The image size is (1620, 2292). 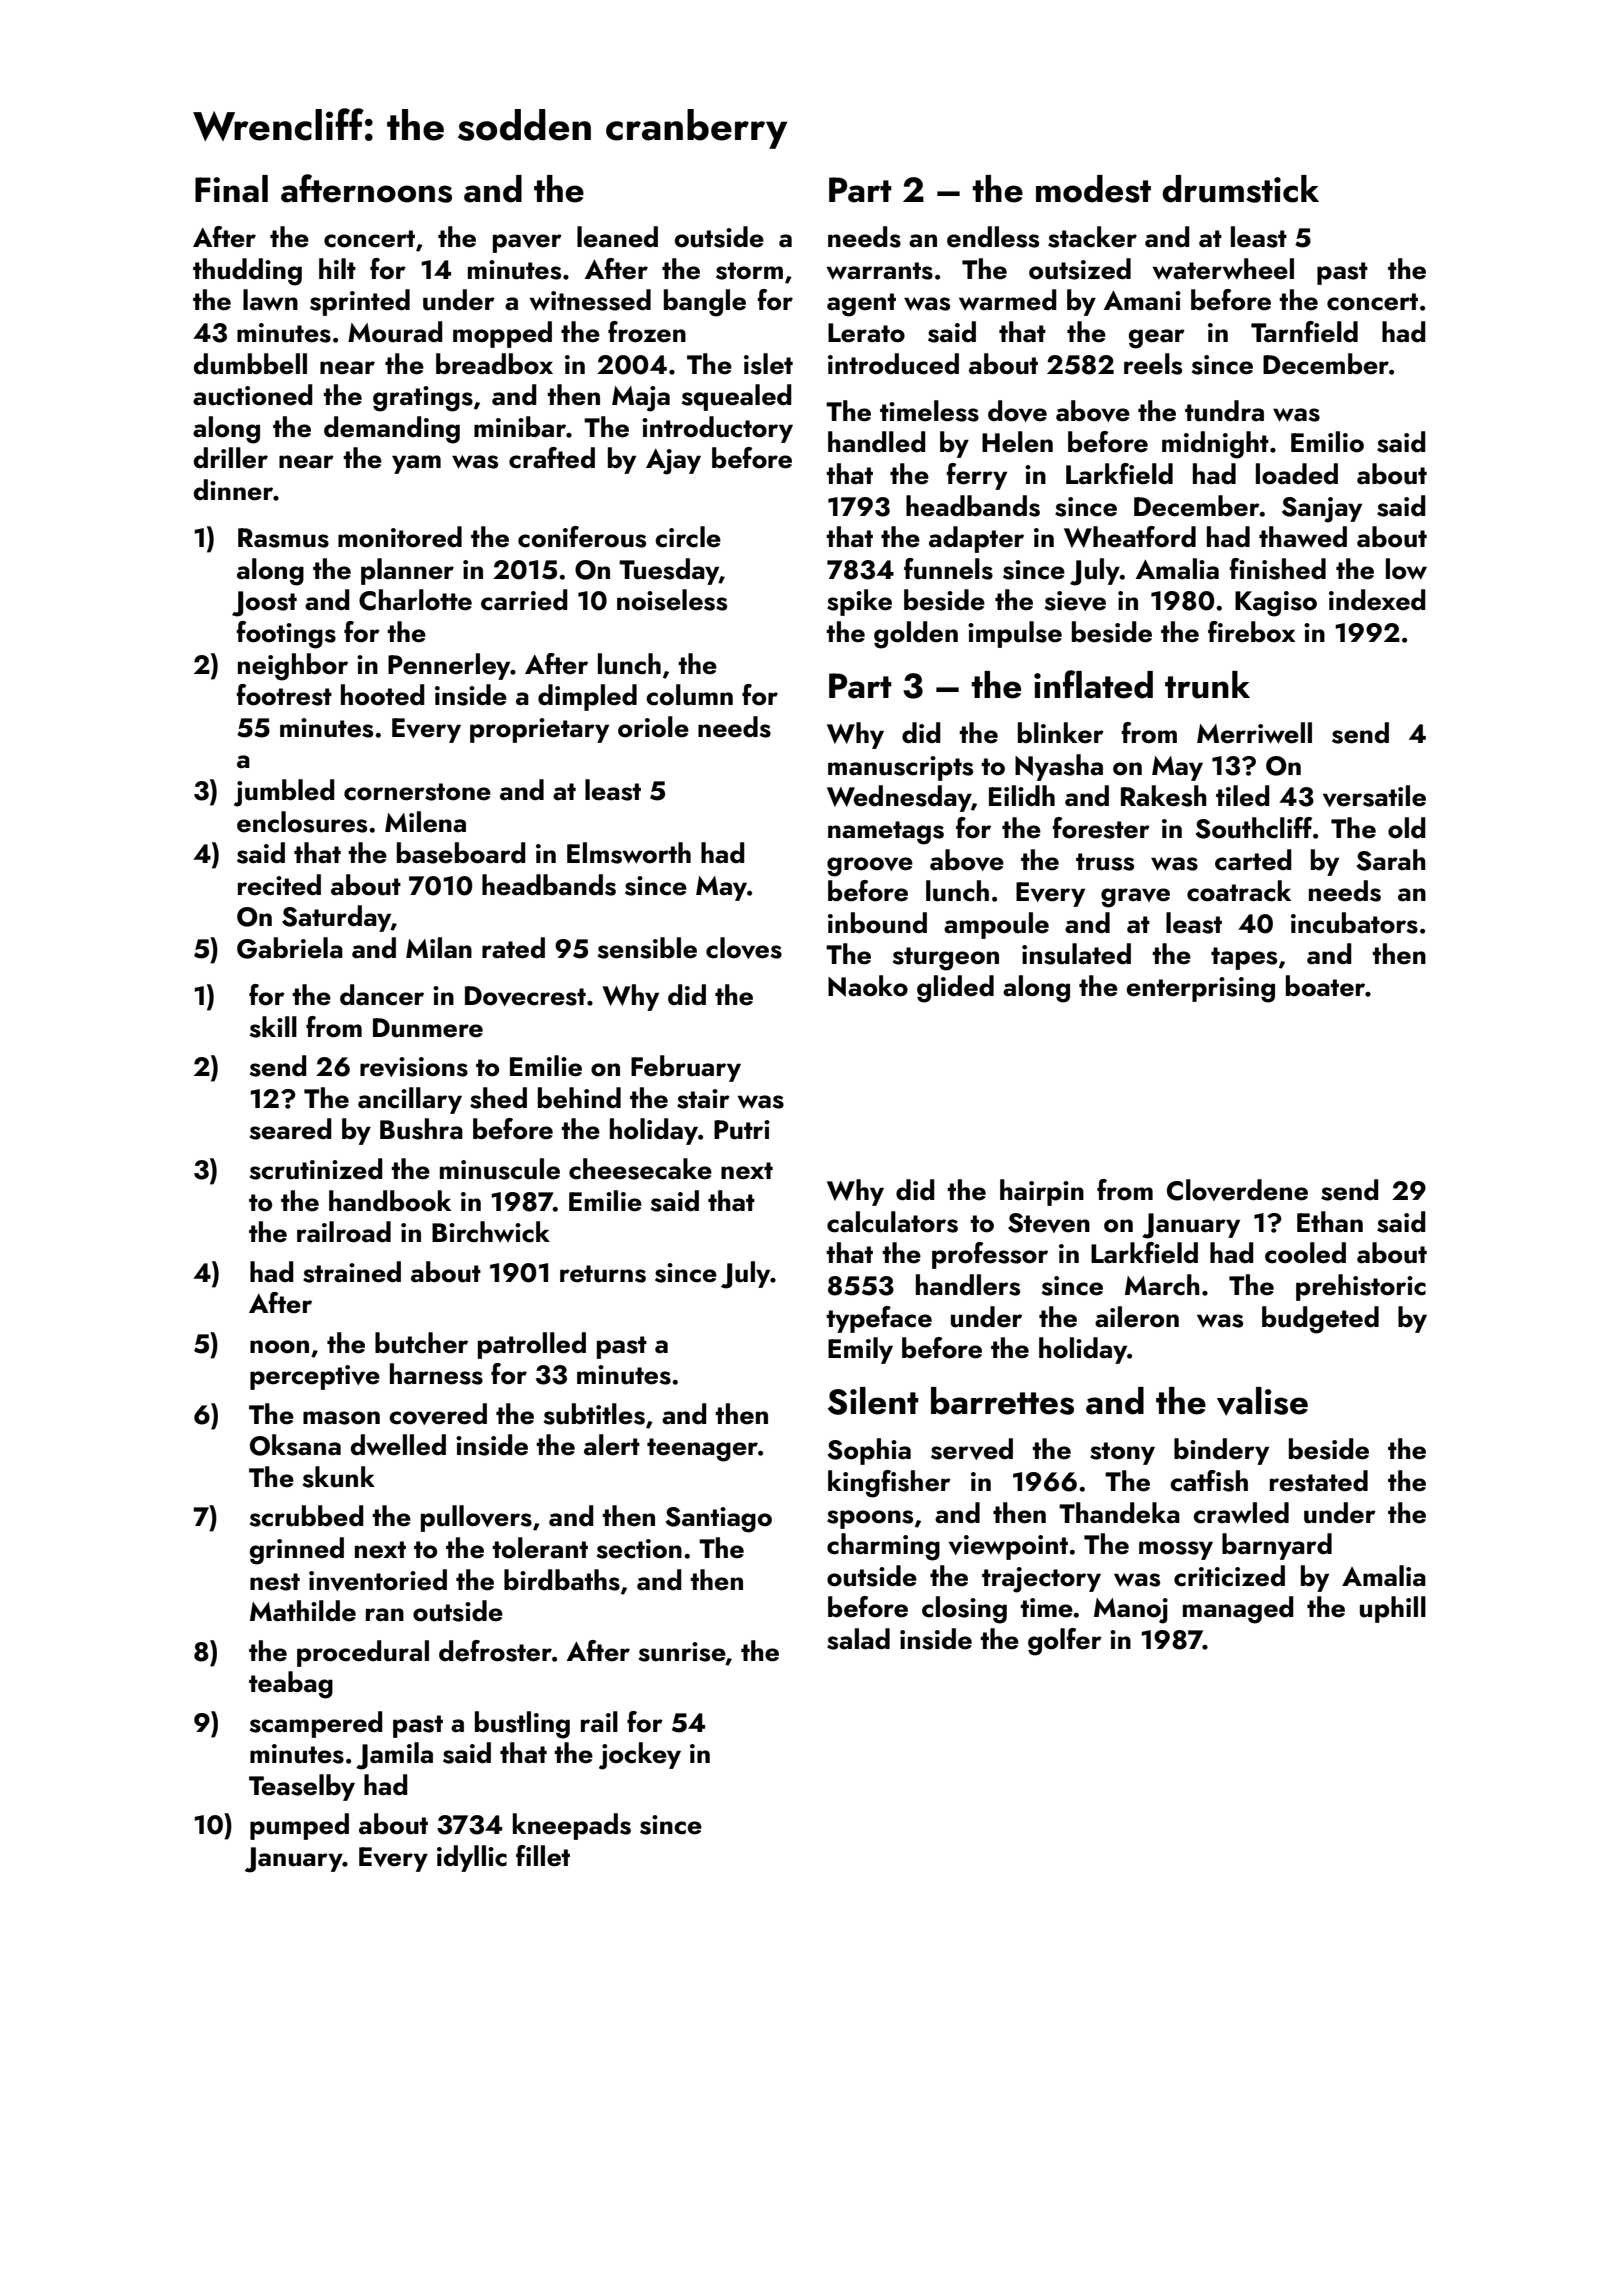 What do you see at coordinates (1240, 189) in the screenshot?
I see `drumstick` at bounding box center [1240, 189].
